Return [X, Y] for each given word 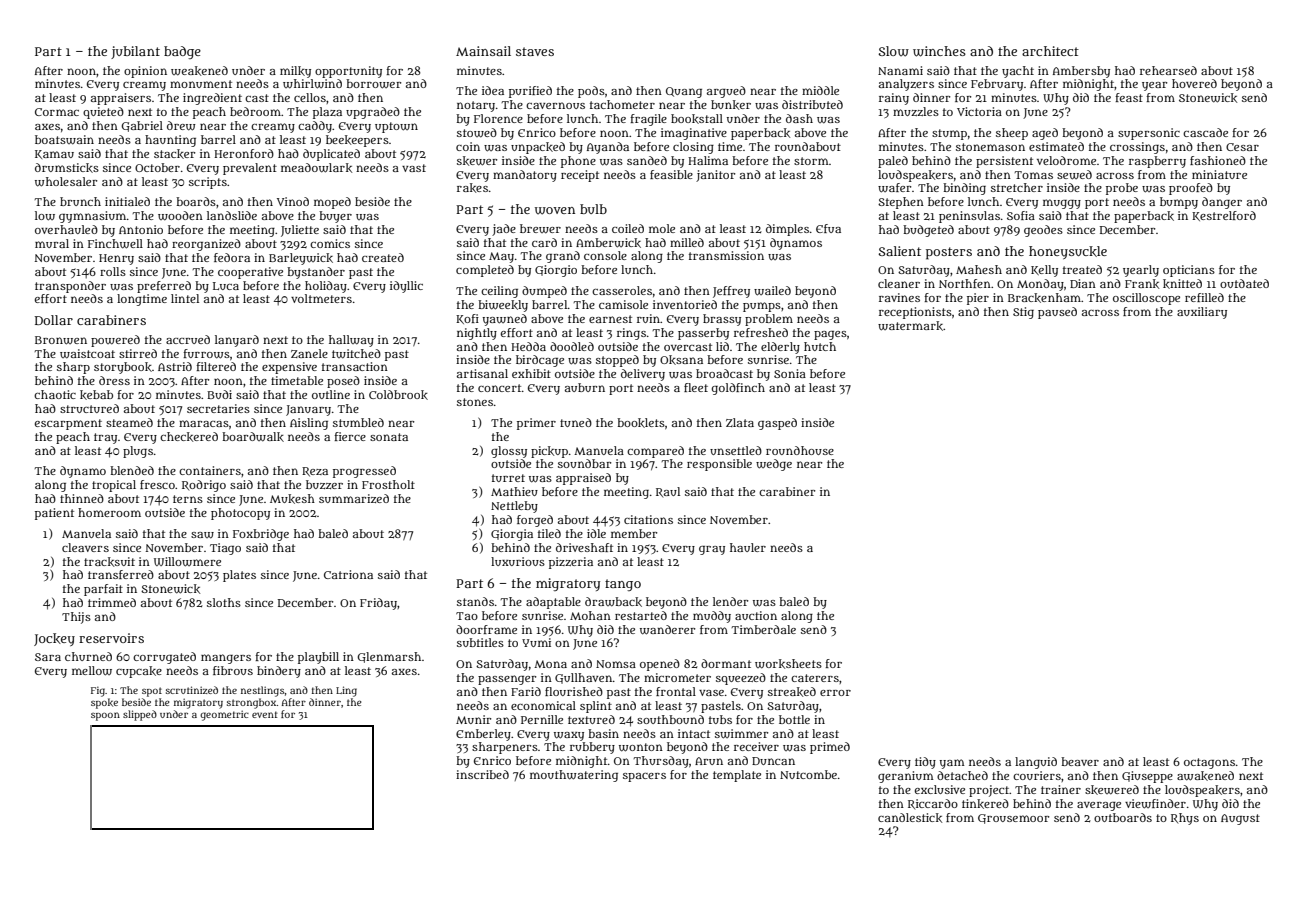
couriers [1037, 775]
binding [964, 189]
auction [756, 615]
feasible [671, 174]
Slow [893, 51]
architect [1050, 51]
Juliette [300, 231]
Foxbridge [261, 535]
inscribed [482, 774]
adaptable [553, 603]
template [737, 776]
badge [182, 52]
